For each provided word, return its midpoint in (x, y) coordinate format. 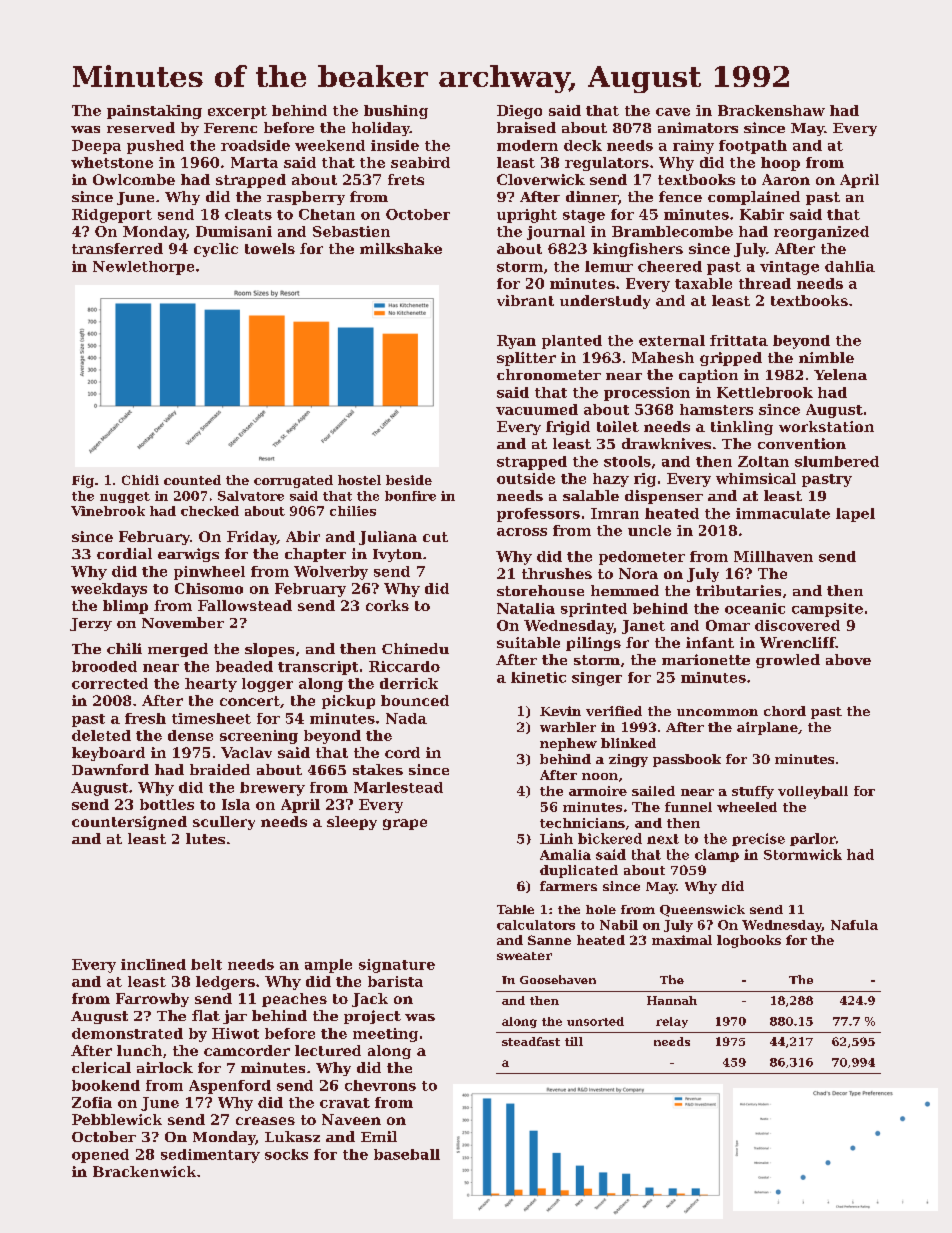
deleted (101, 735)
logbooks (749, 941)
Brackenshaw (771, 110)
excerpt (237, 112)
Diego (519, 112)
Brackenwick (144, 1171)
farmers (568, 886)
